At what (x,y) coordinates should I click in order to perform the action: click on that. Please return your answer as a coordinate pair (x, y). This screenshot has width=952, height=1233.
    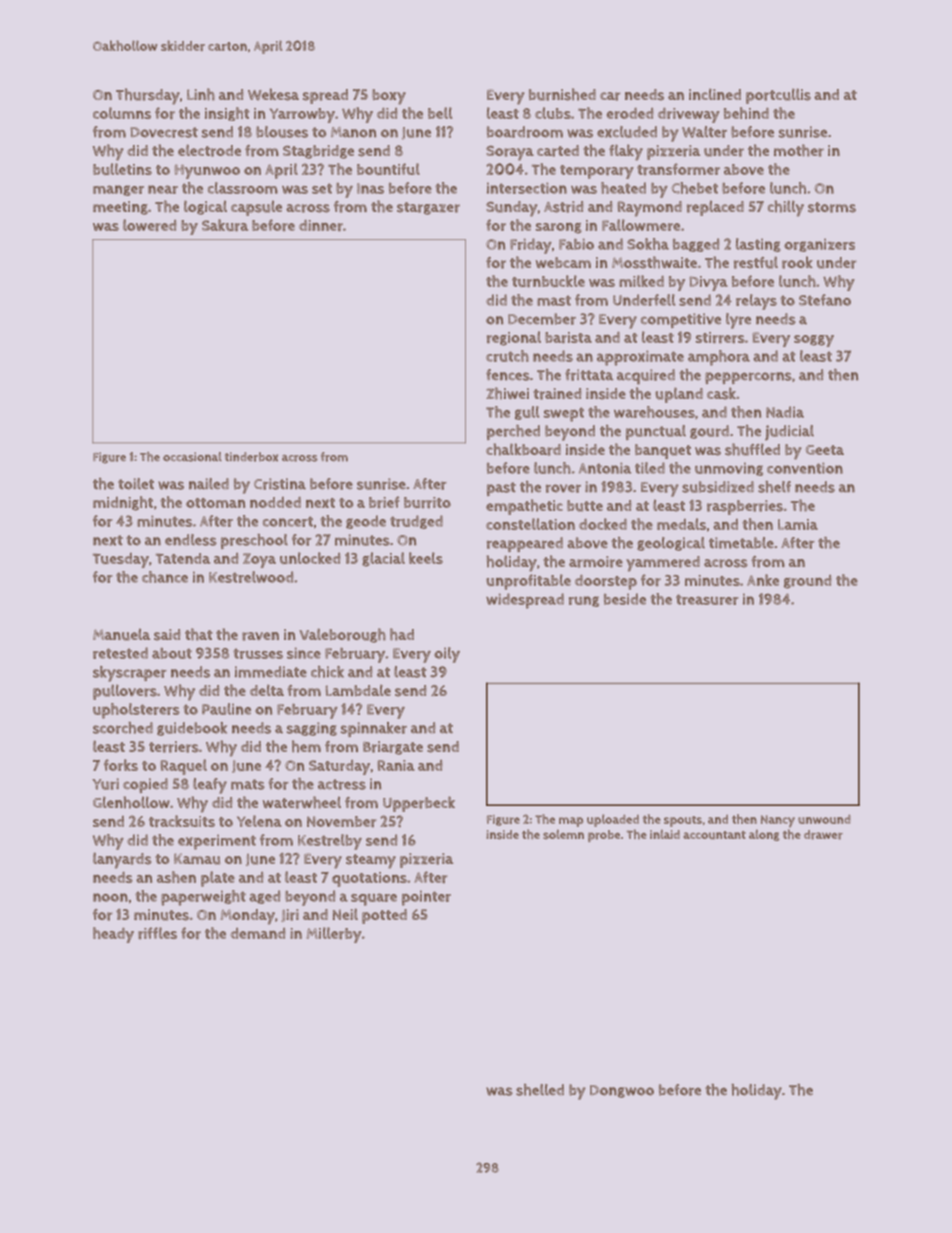
    Looking at the image, I should click on (199, 634).
